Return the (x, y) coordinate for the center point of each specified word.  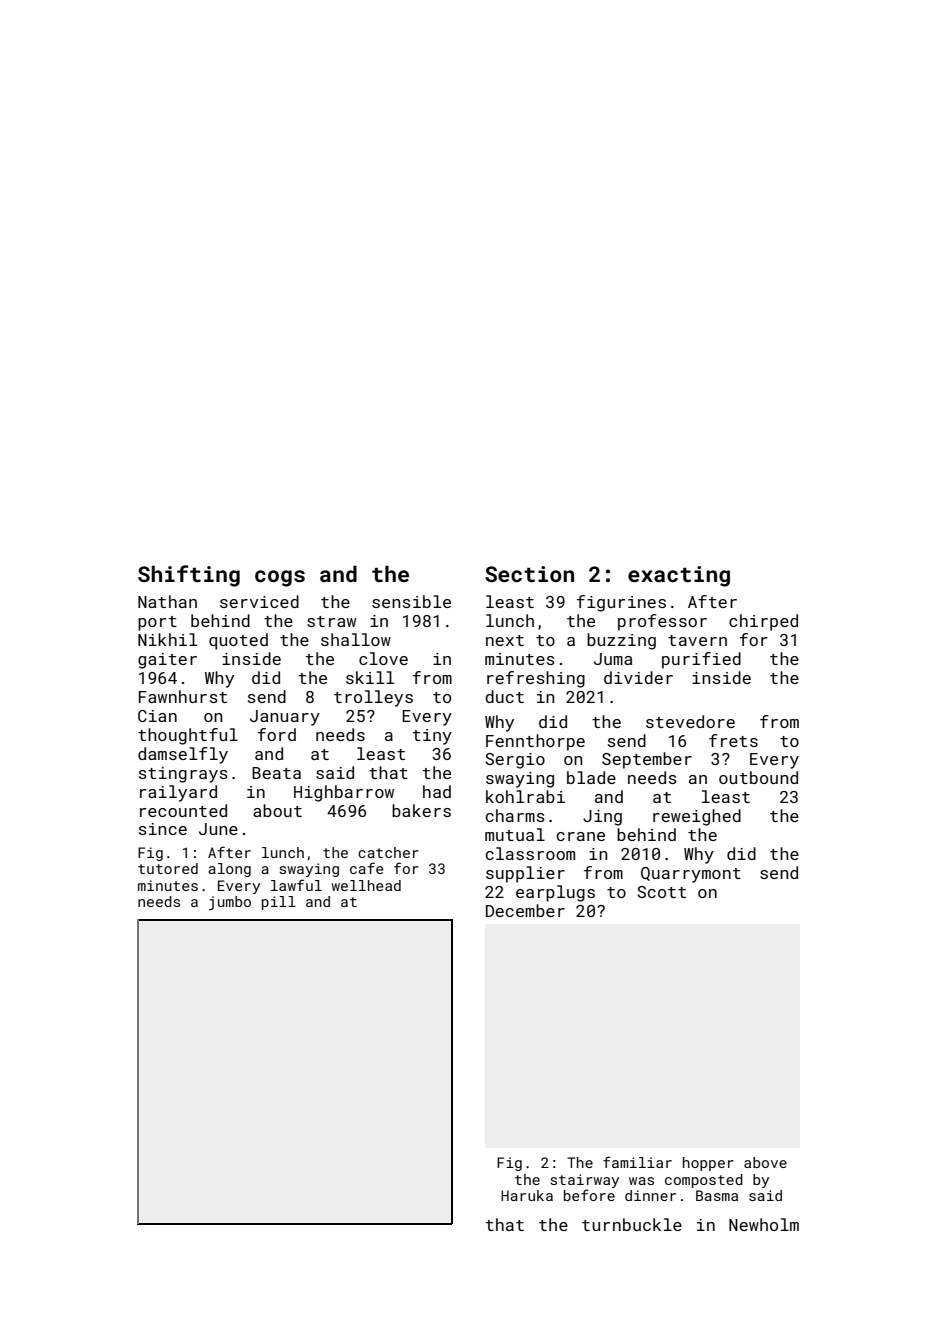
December (525, 910)
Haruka (527, 1195)
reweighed (697, 817)
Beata (276, 773)
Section (529, 574)
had (437, 791)
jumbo (230, 903)
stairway (584, 1181)
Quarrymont (691, 875)
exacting (679, 576)
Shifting (189, 576)
